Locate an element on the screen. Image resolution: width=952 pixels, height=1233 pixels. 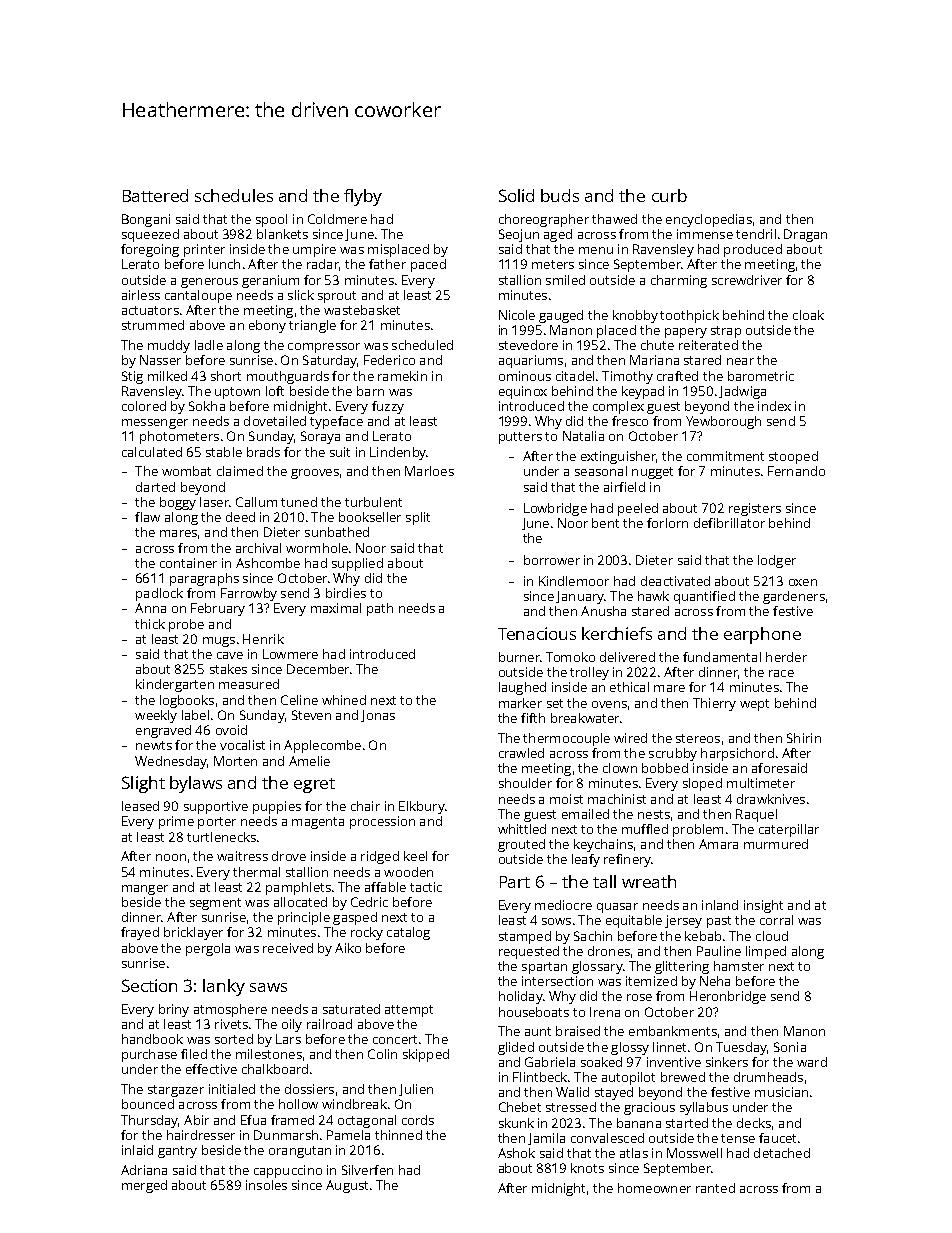
buds is located at coordinates (560, 195).
